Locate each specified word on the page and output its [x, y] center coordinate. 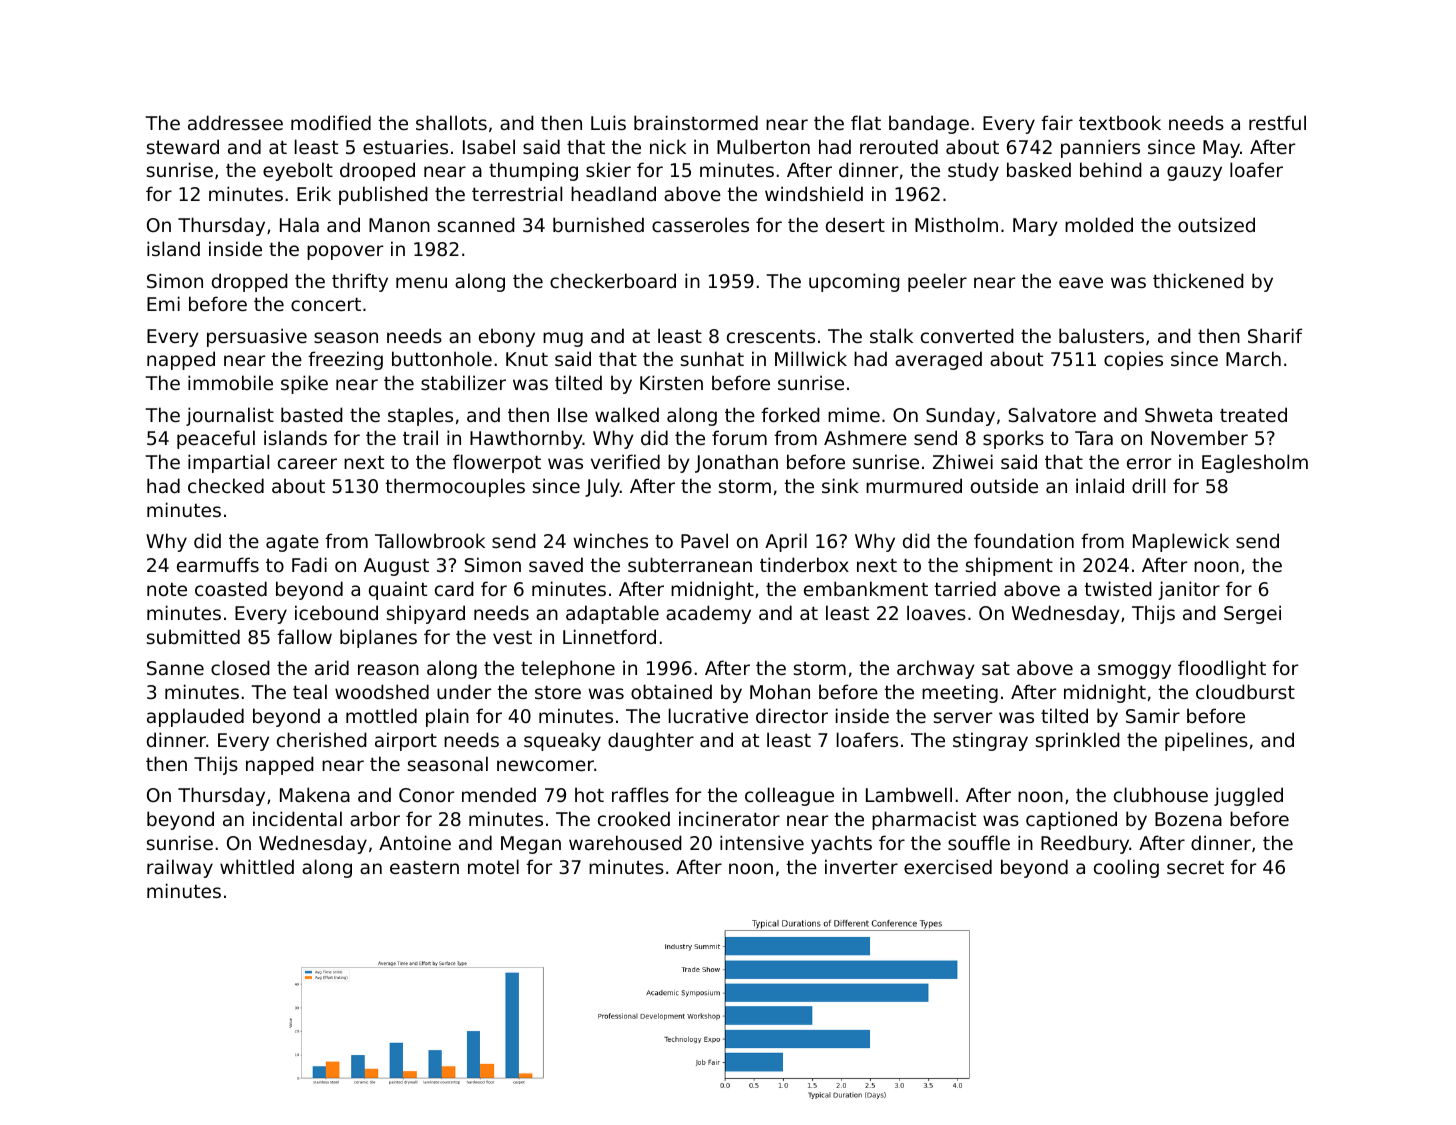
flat [866, 122]
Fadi [309, 564]
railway [180, 868]
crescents [771, 336]
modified [331, 122]
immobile [230, 382]
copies [1133, 360]
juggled [1248, 796]
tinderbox [804, 564]
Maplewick [1181, 542]
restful [1277, 122]
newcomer [545, 765]
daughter [651, 741]
